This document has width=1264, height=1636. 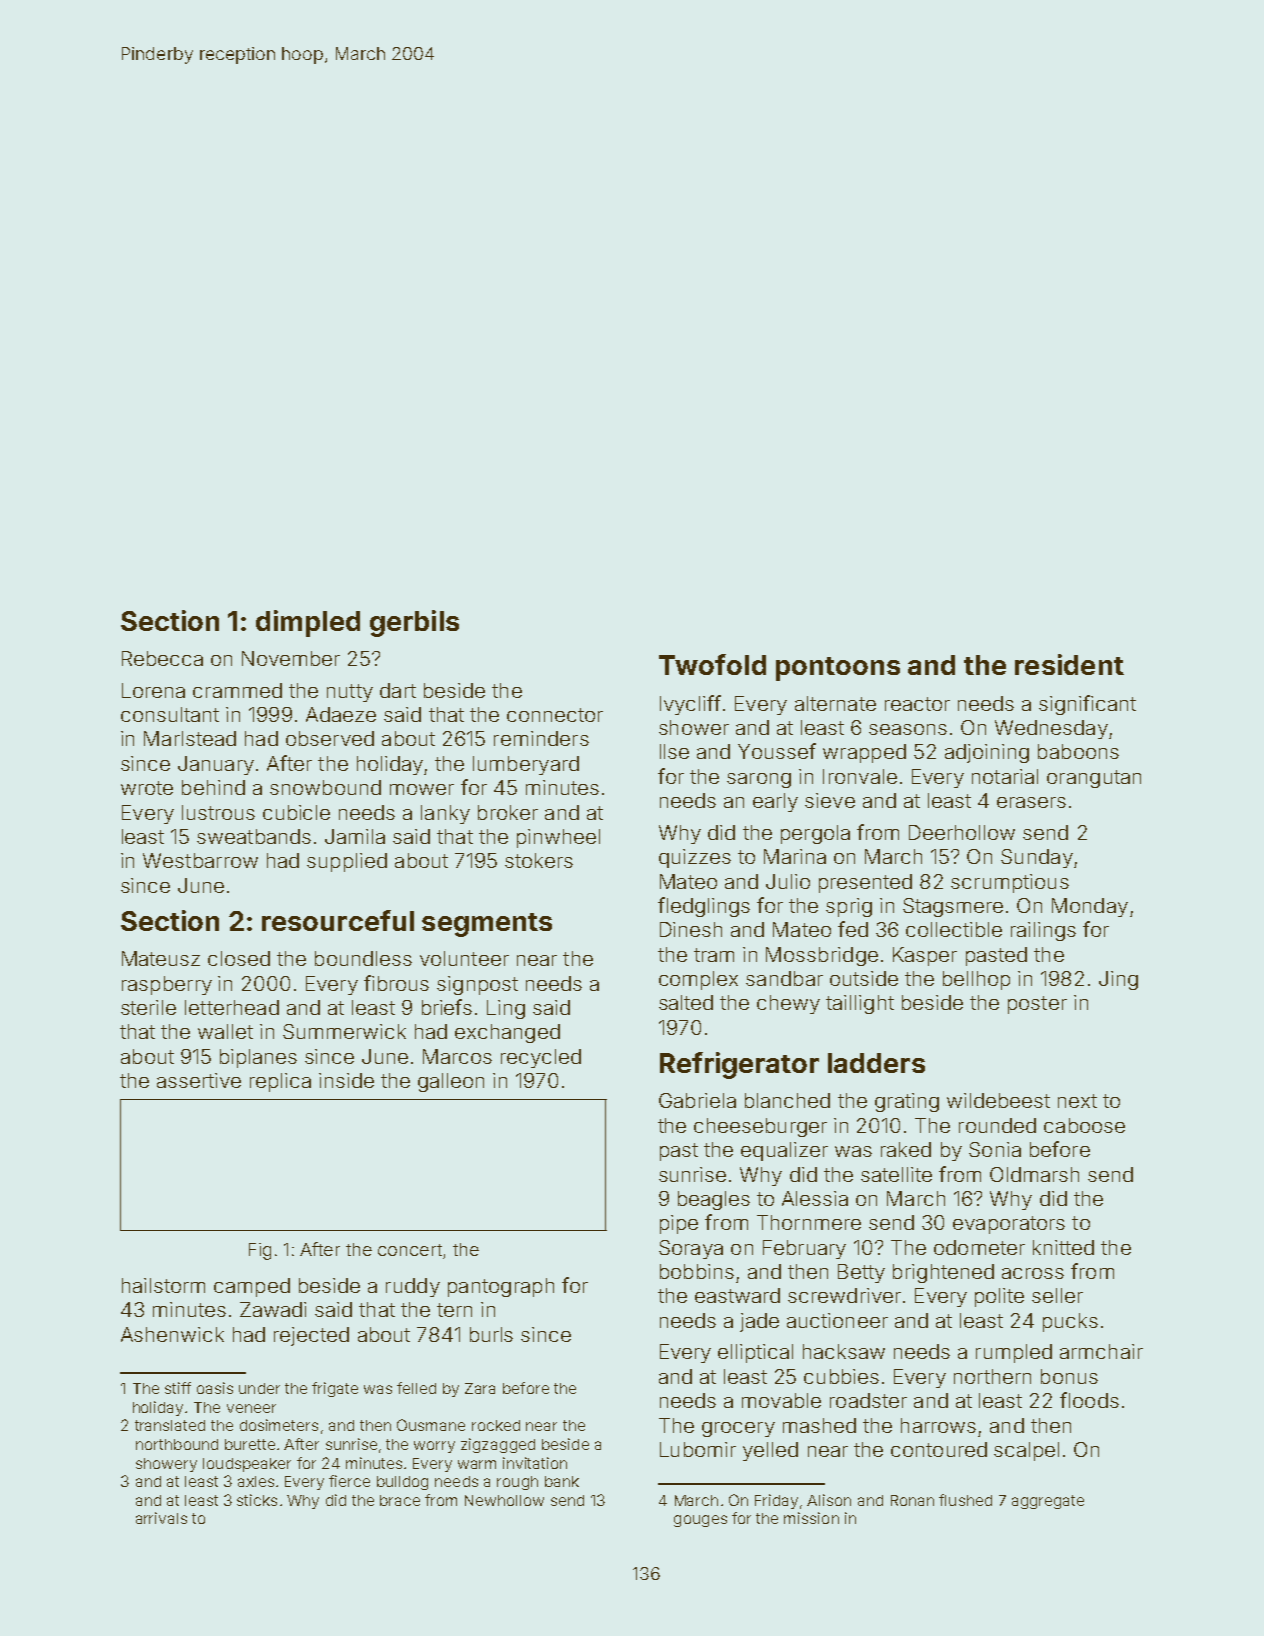 What do you see at coordinates (962, 832) in the document?
I see `Deerhollow` at bounding box center [962, 832].
